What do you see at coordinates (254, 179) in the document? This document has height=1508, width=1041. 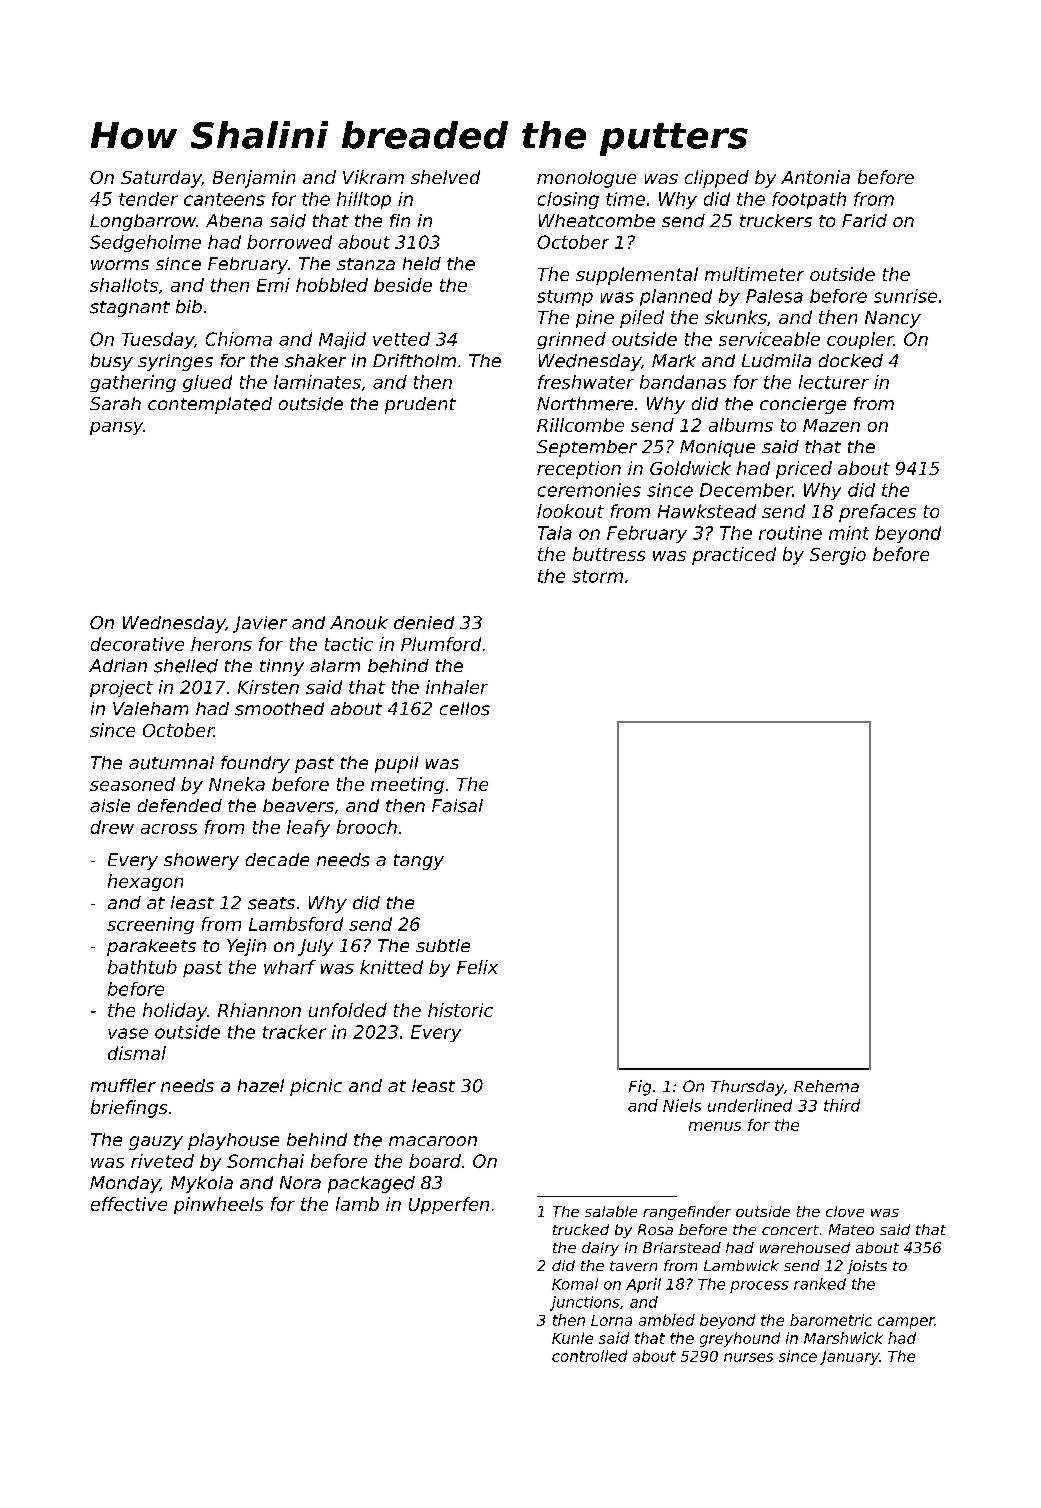 I see `Benjamin` at bounding box center [254, 179].
